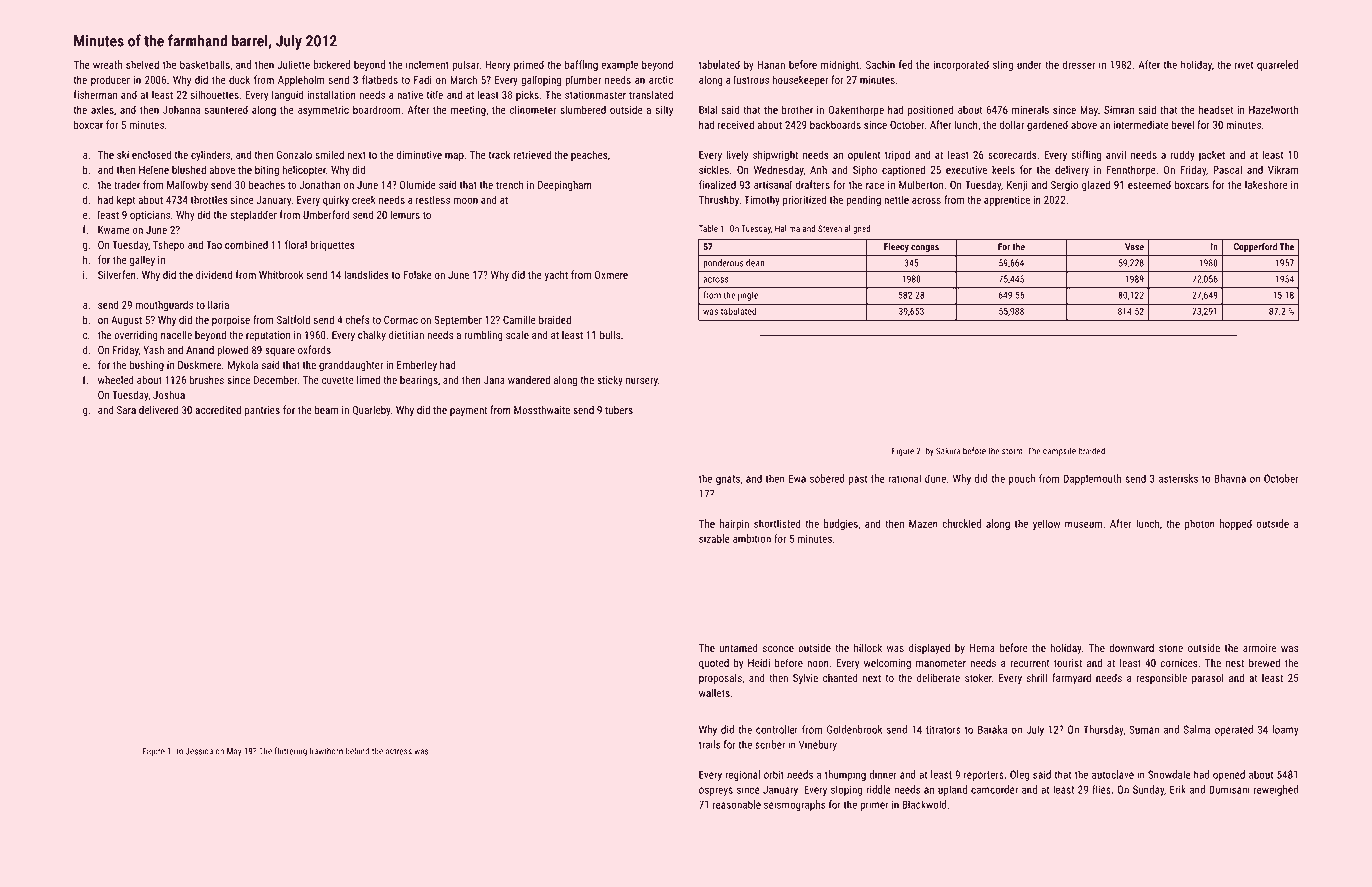 This image has width=1372, height=887. Describe the element at coordinates (737, 804) in the image. I see `reasonable` at that location.
